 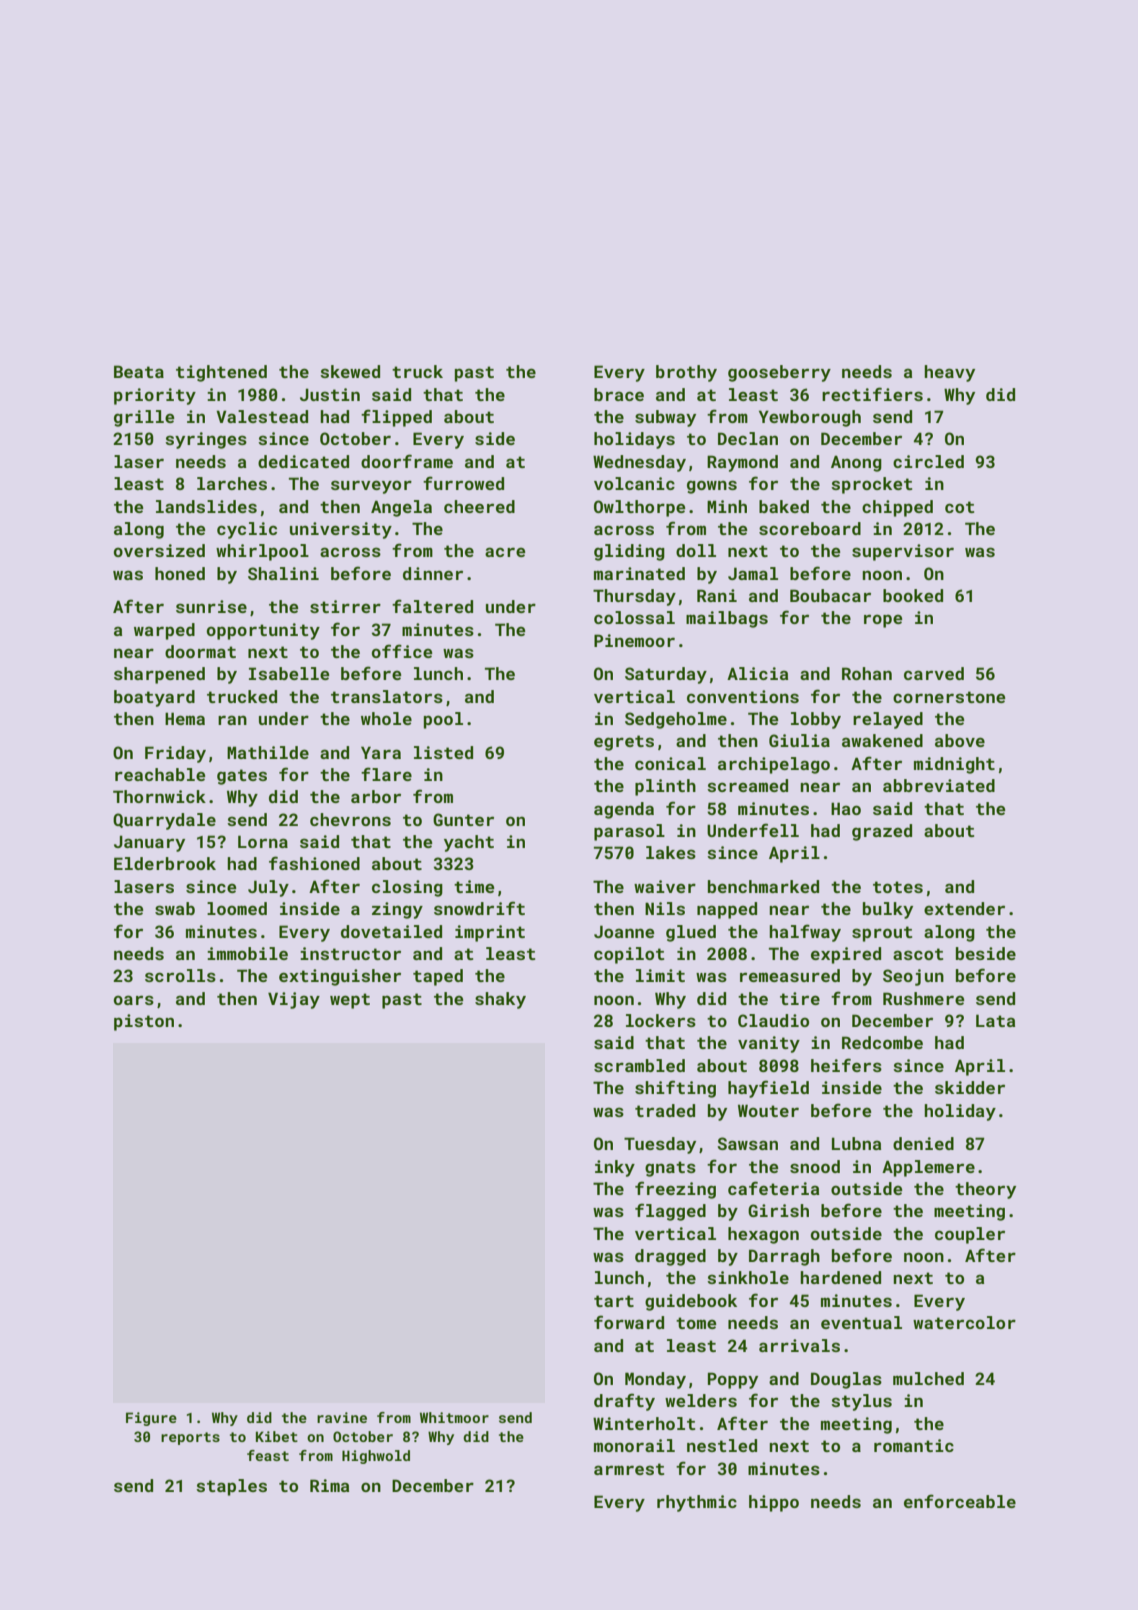 I want to click on Beata, so click(x=139, y=371).
